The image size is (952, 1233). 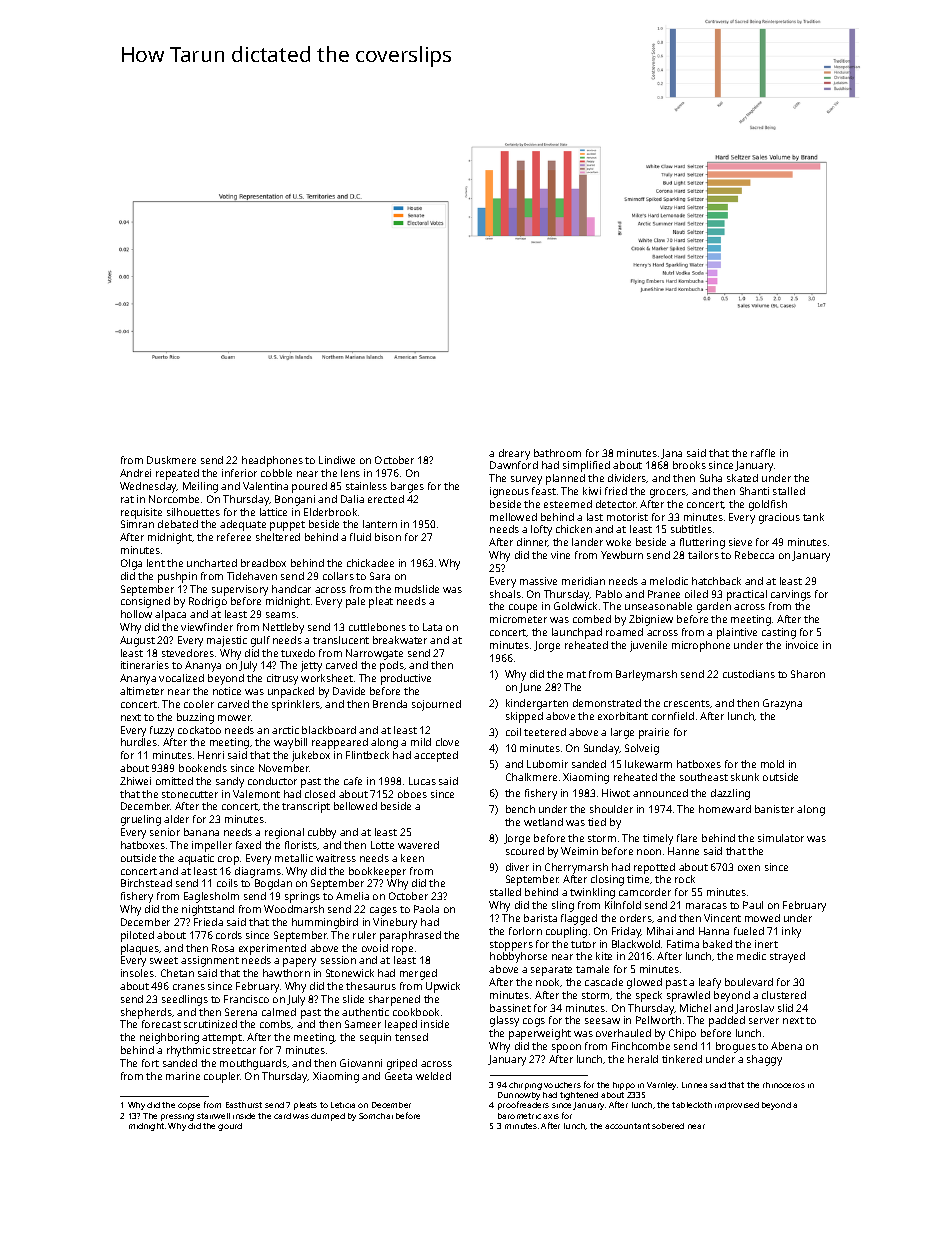 What do you see at coordinates (547, 764) in the page?
I see `Lubomir` at bounding box center [547, 764].
